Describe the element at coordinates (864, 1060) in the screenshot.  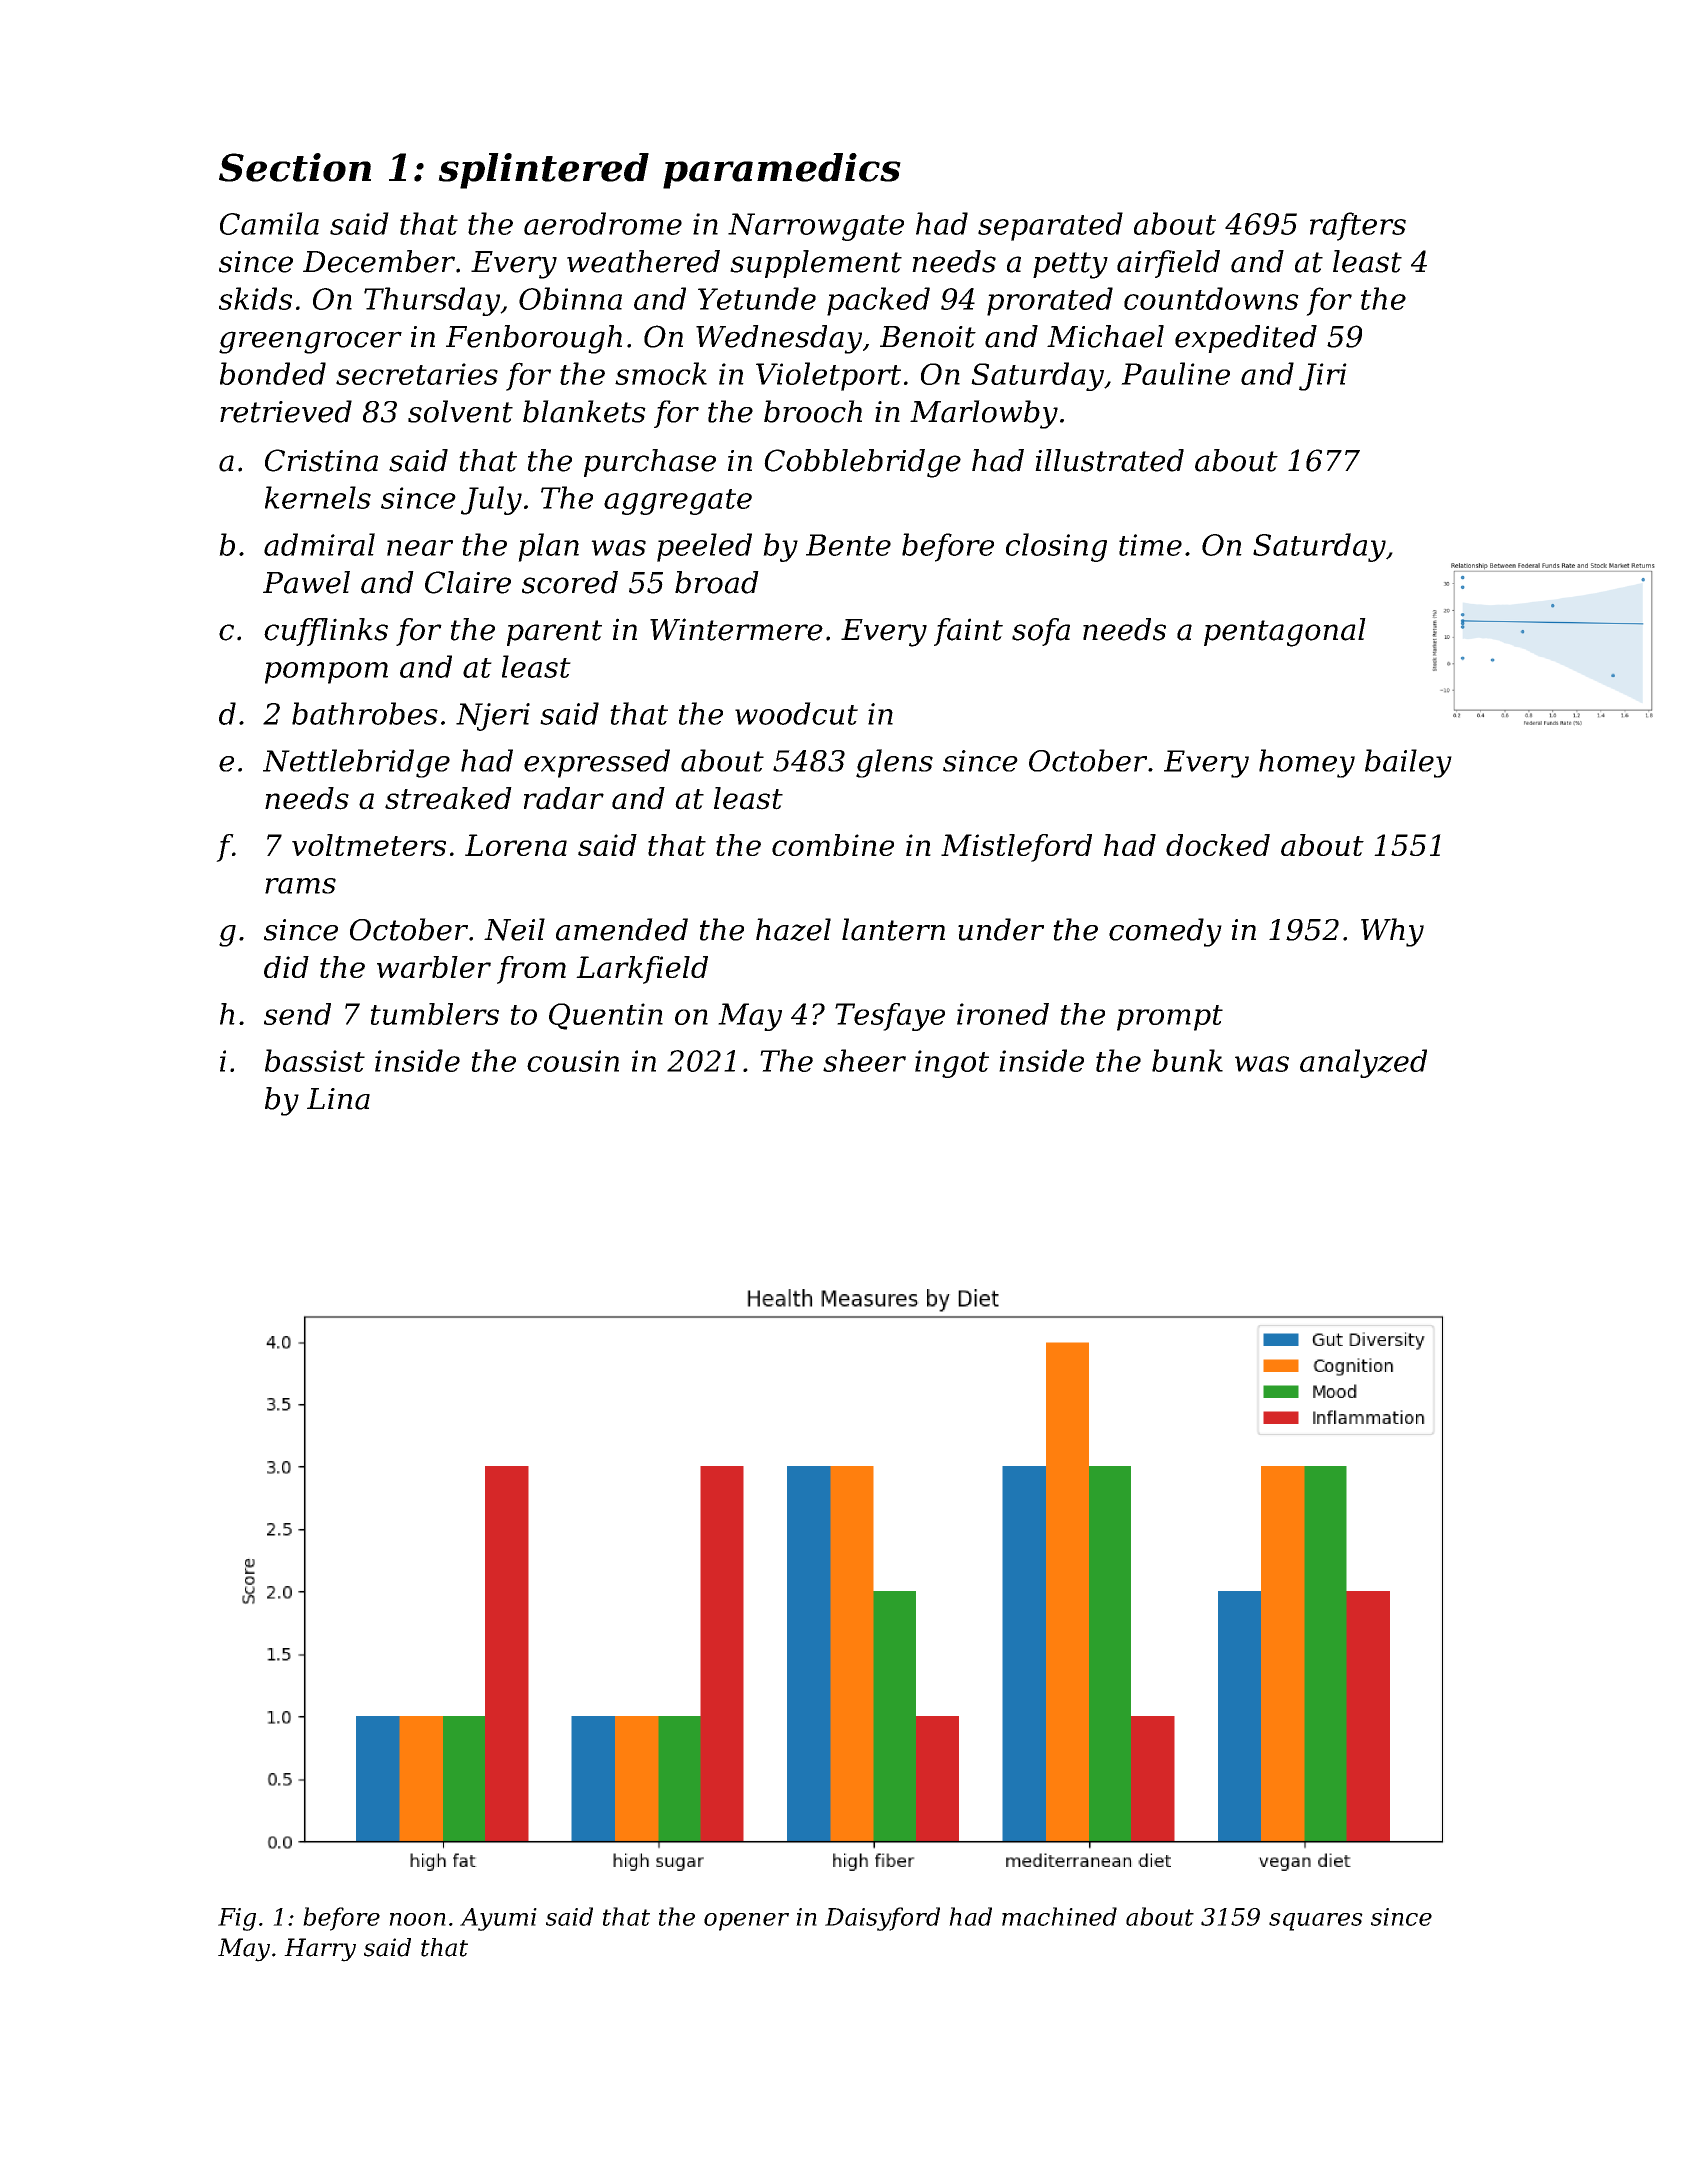
I see `sheer` at that location.
